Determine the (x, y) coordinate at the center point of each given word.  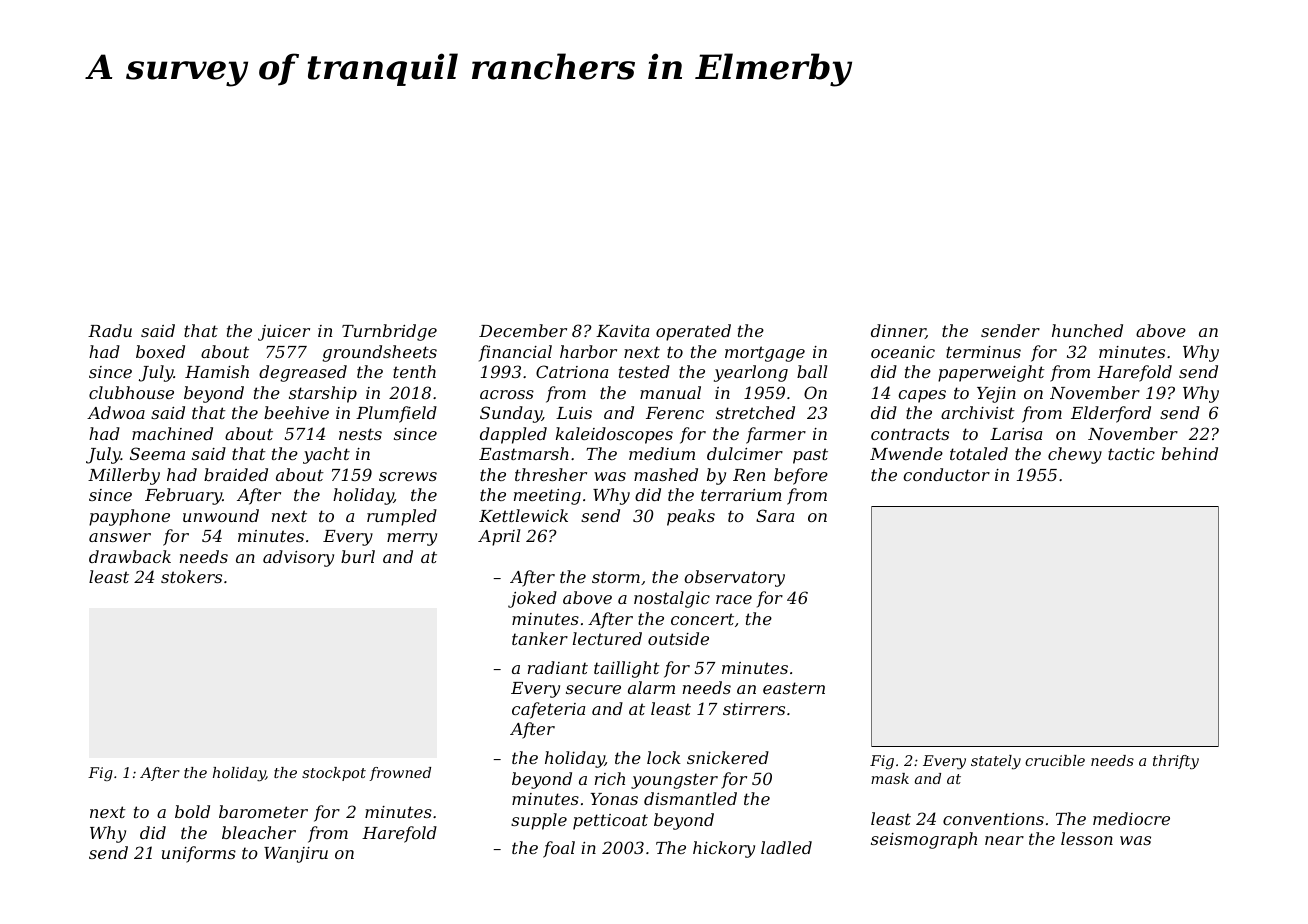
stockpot (334, 774)
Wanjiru (296, 855)
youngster (674, 781)
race (734, 599)
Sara (775, 515)
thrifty (1176, 762)
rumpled (402, 517)
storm (616, 577)
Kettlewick (523, 515)
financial (515, 353)
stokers (191, 576)
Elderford (1111, 414)
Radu (110, 330)
